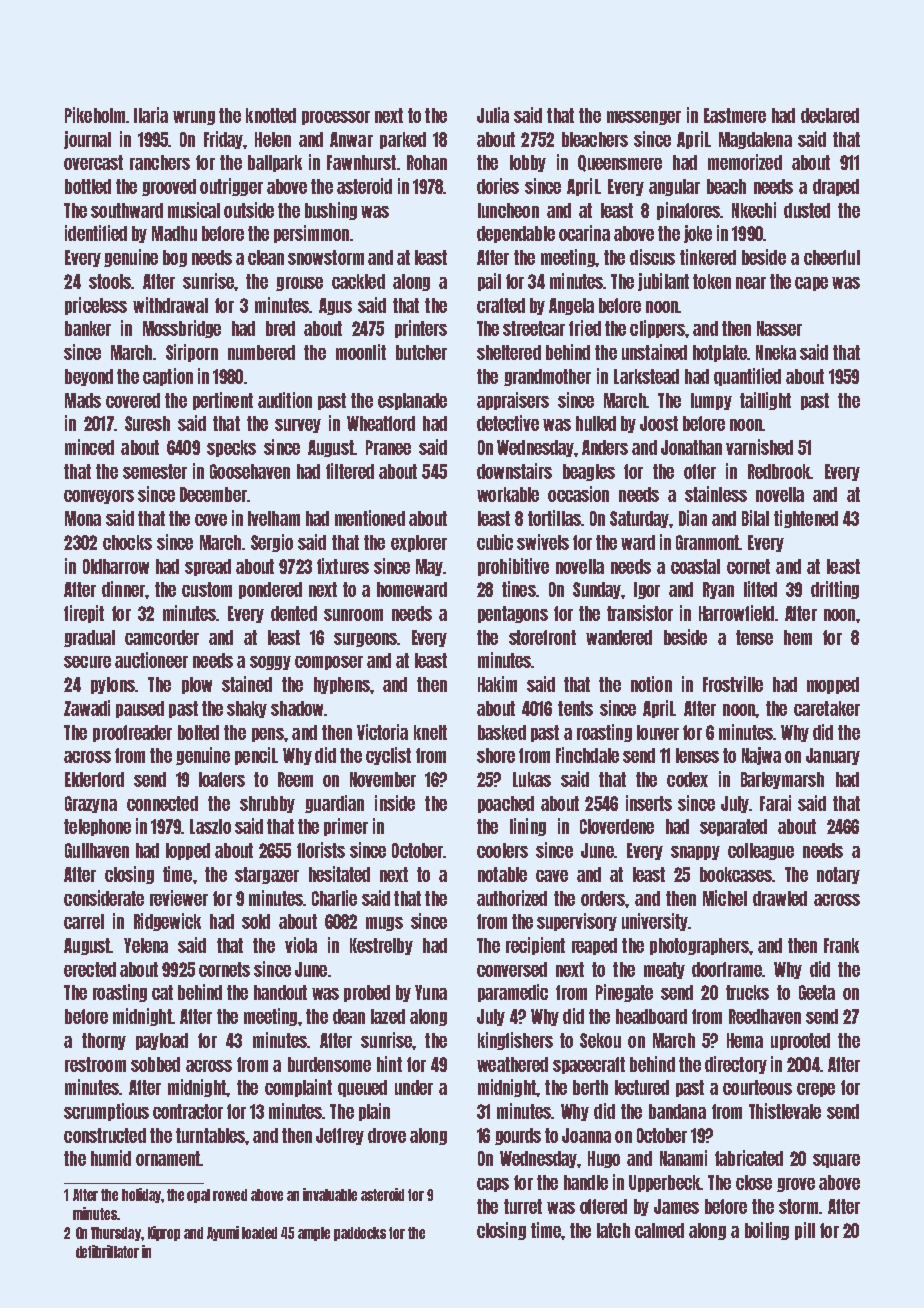  What do you see at coordinates (747, 377) in the page?
I see `quantified` at bounding box center [747, 377].
